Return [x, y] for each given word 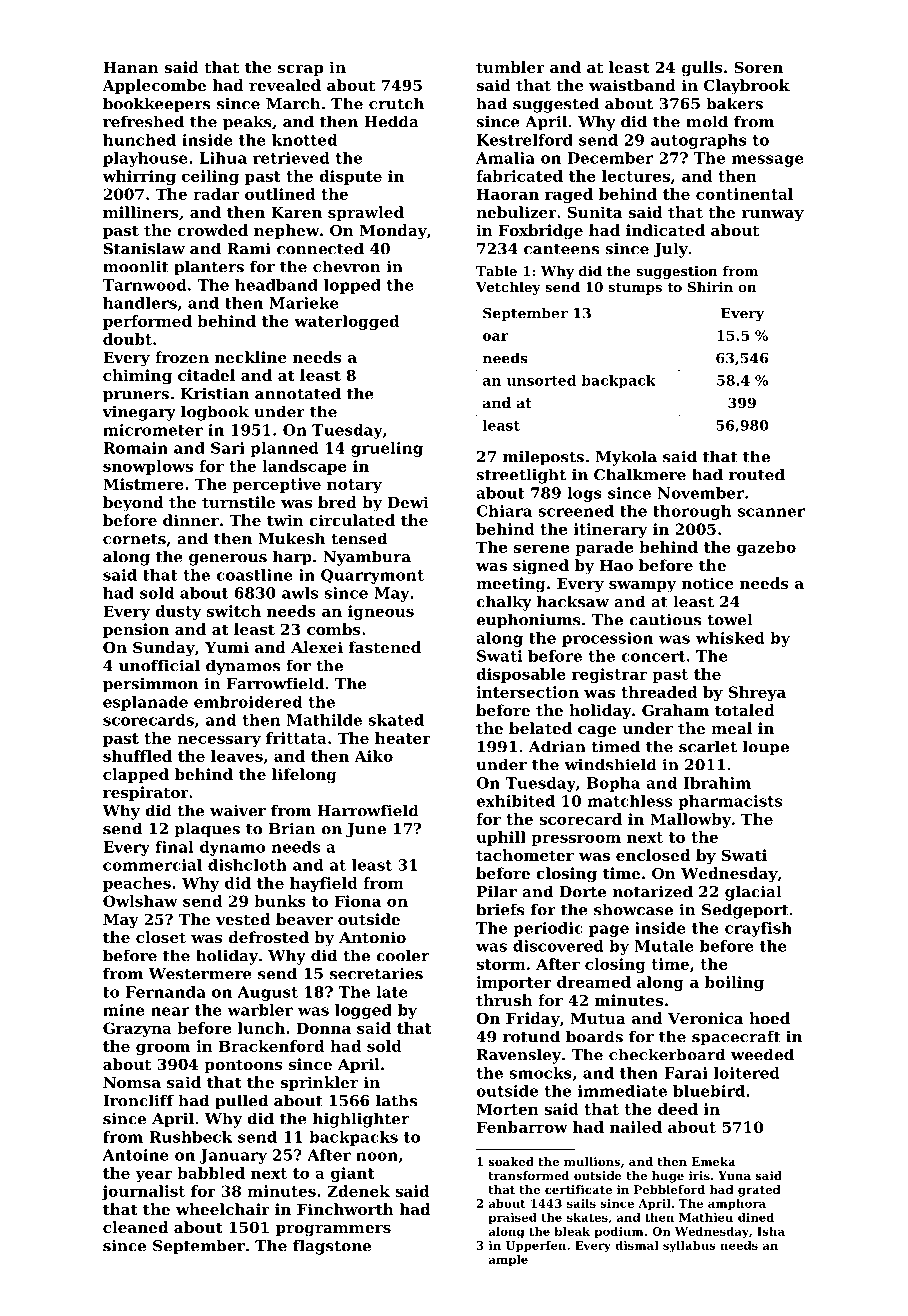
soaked [511, 1161]
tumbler [510, 67]
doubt [127, 339]
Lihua [223, 158]
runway [772, 216]
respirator [146, 793]
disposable [521, 675]
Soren [758, 67]
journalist [143, 1192]
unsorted [541, 380]
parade [604, 548]
